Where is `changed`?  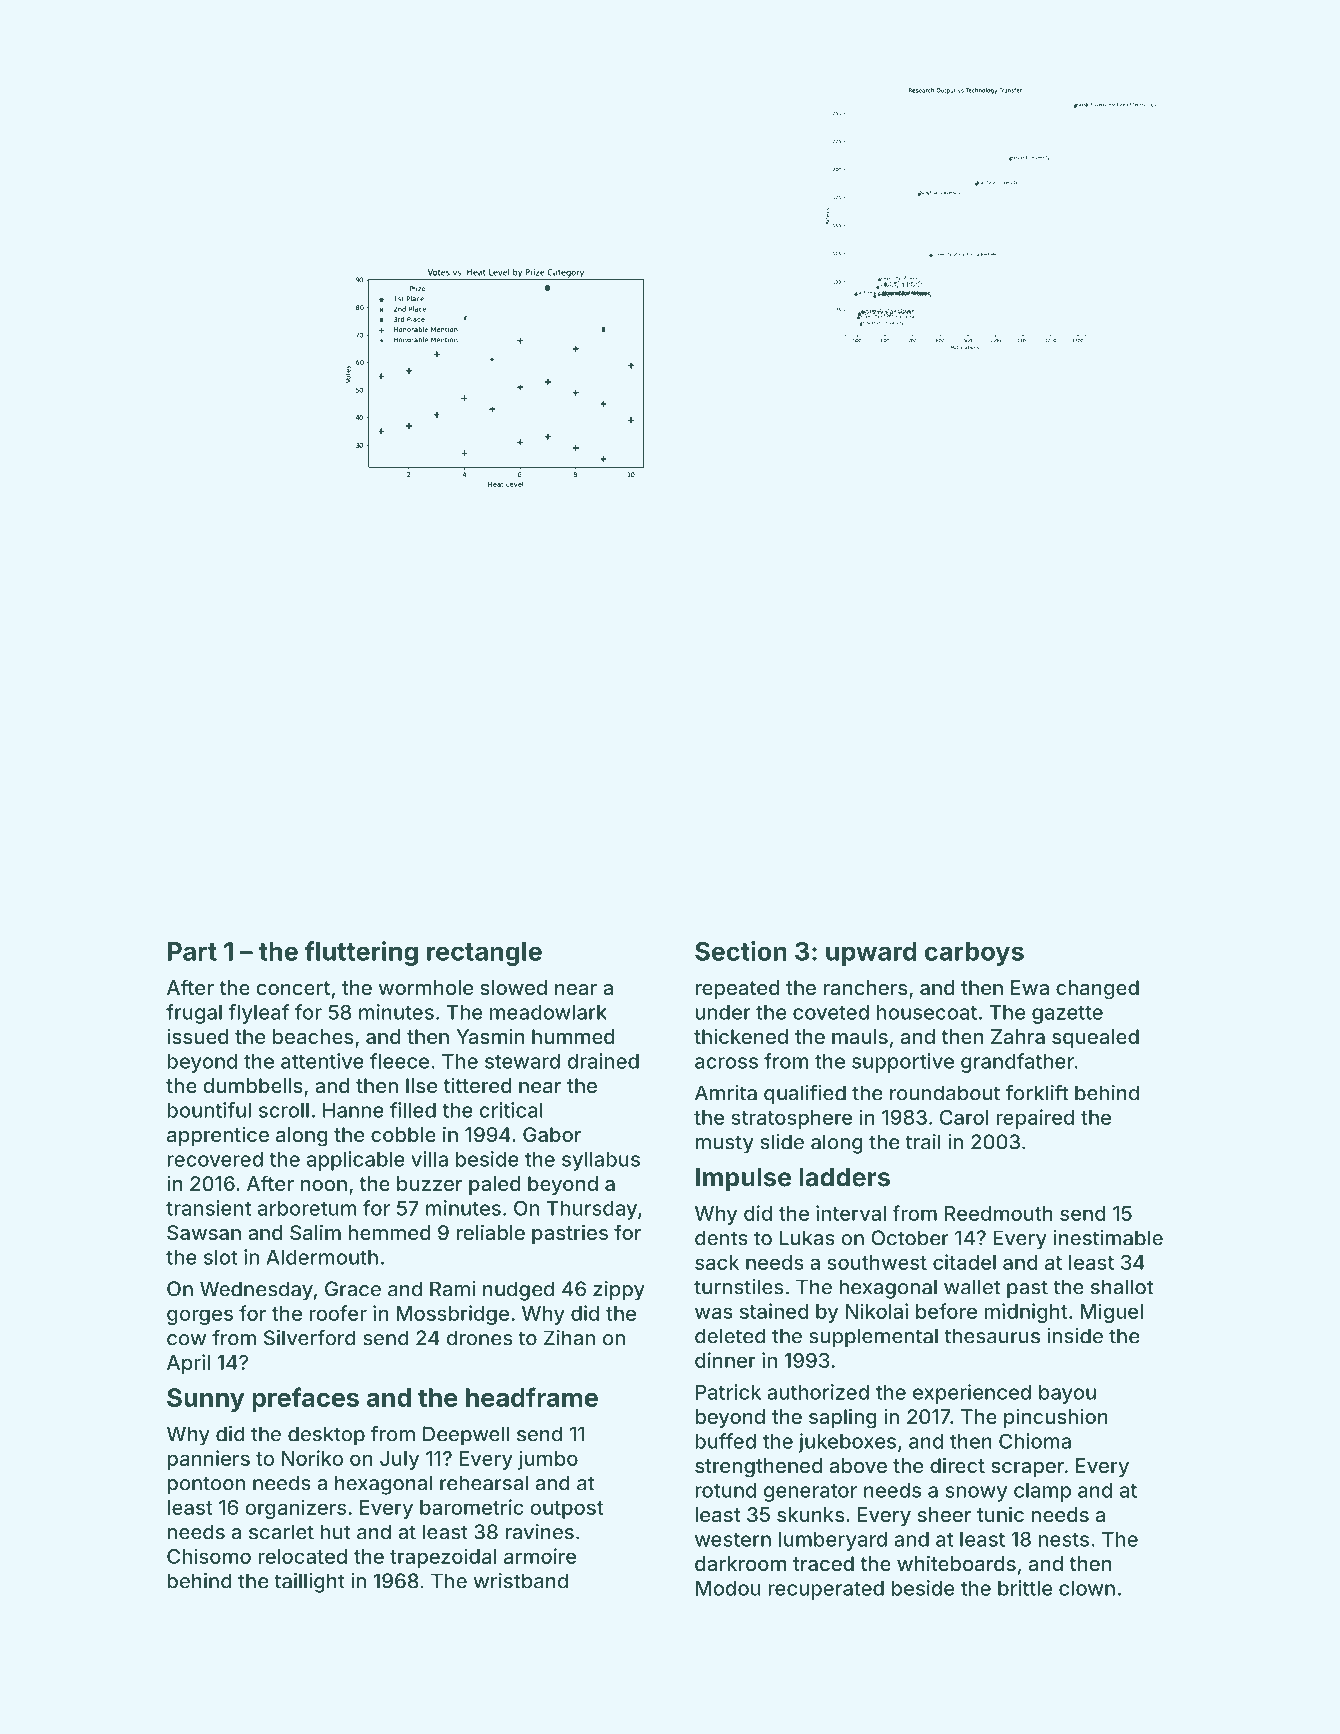 changed is located at coordinates (1097, 990).
